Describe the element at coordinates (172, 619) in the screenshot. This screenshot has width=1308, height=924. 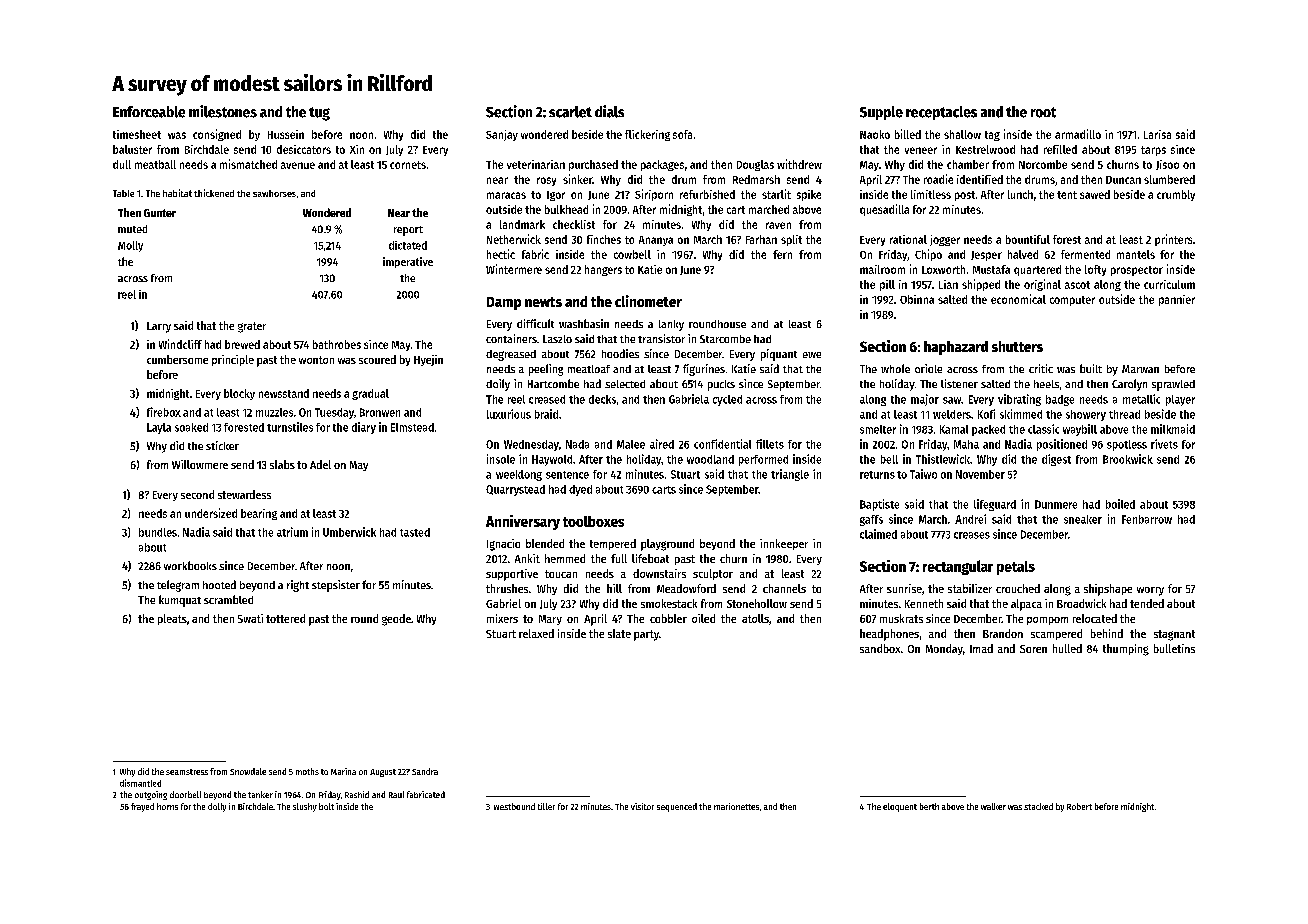
I see `pleats` at that location.
